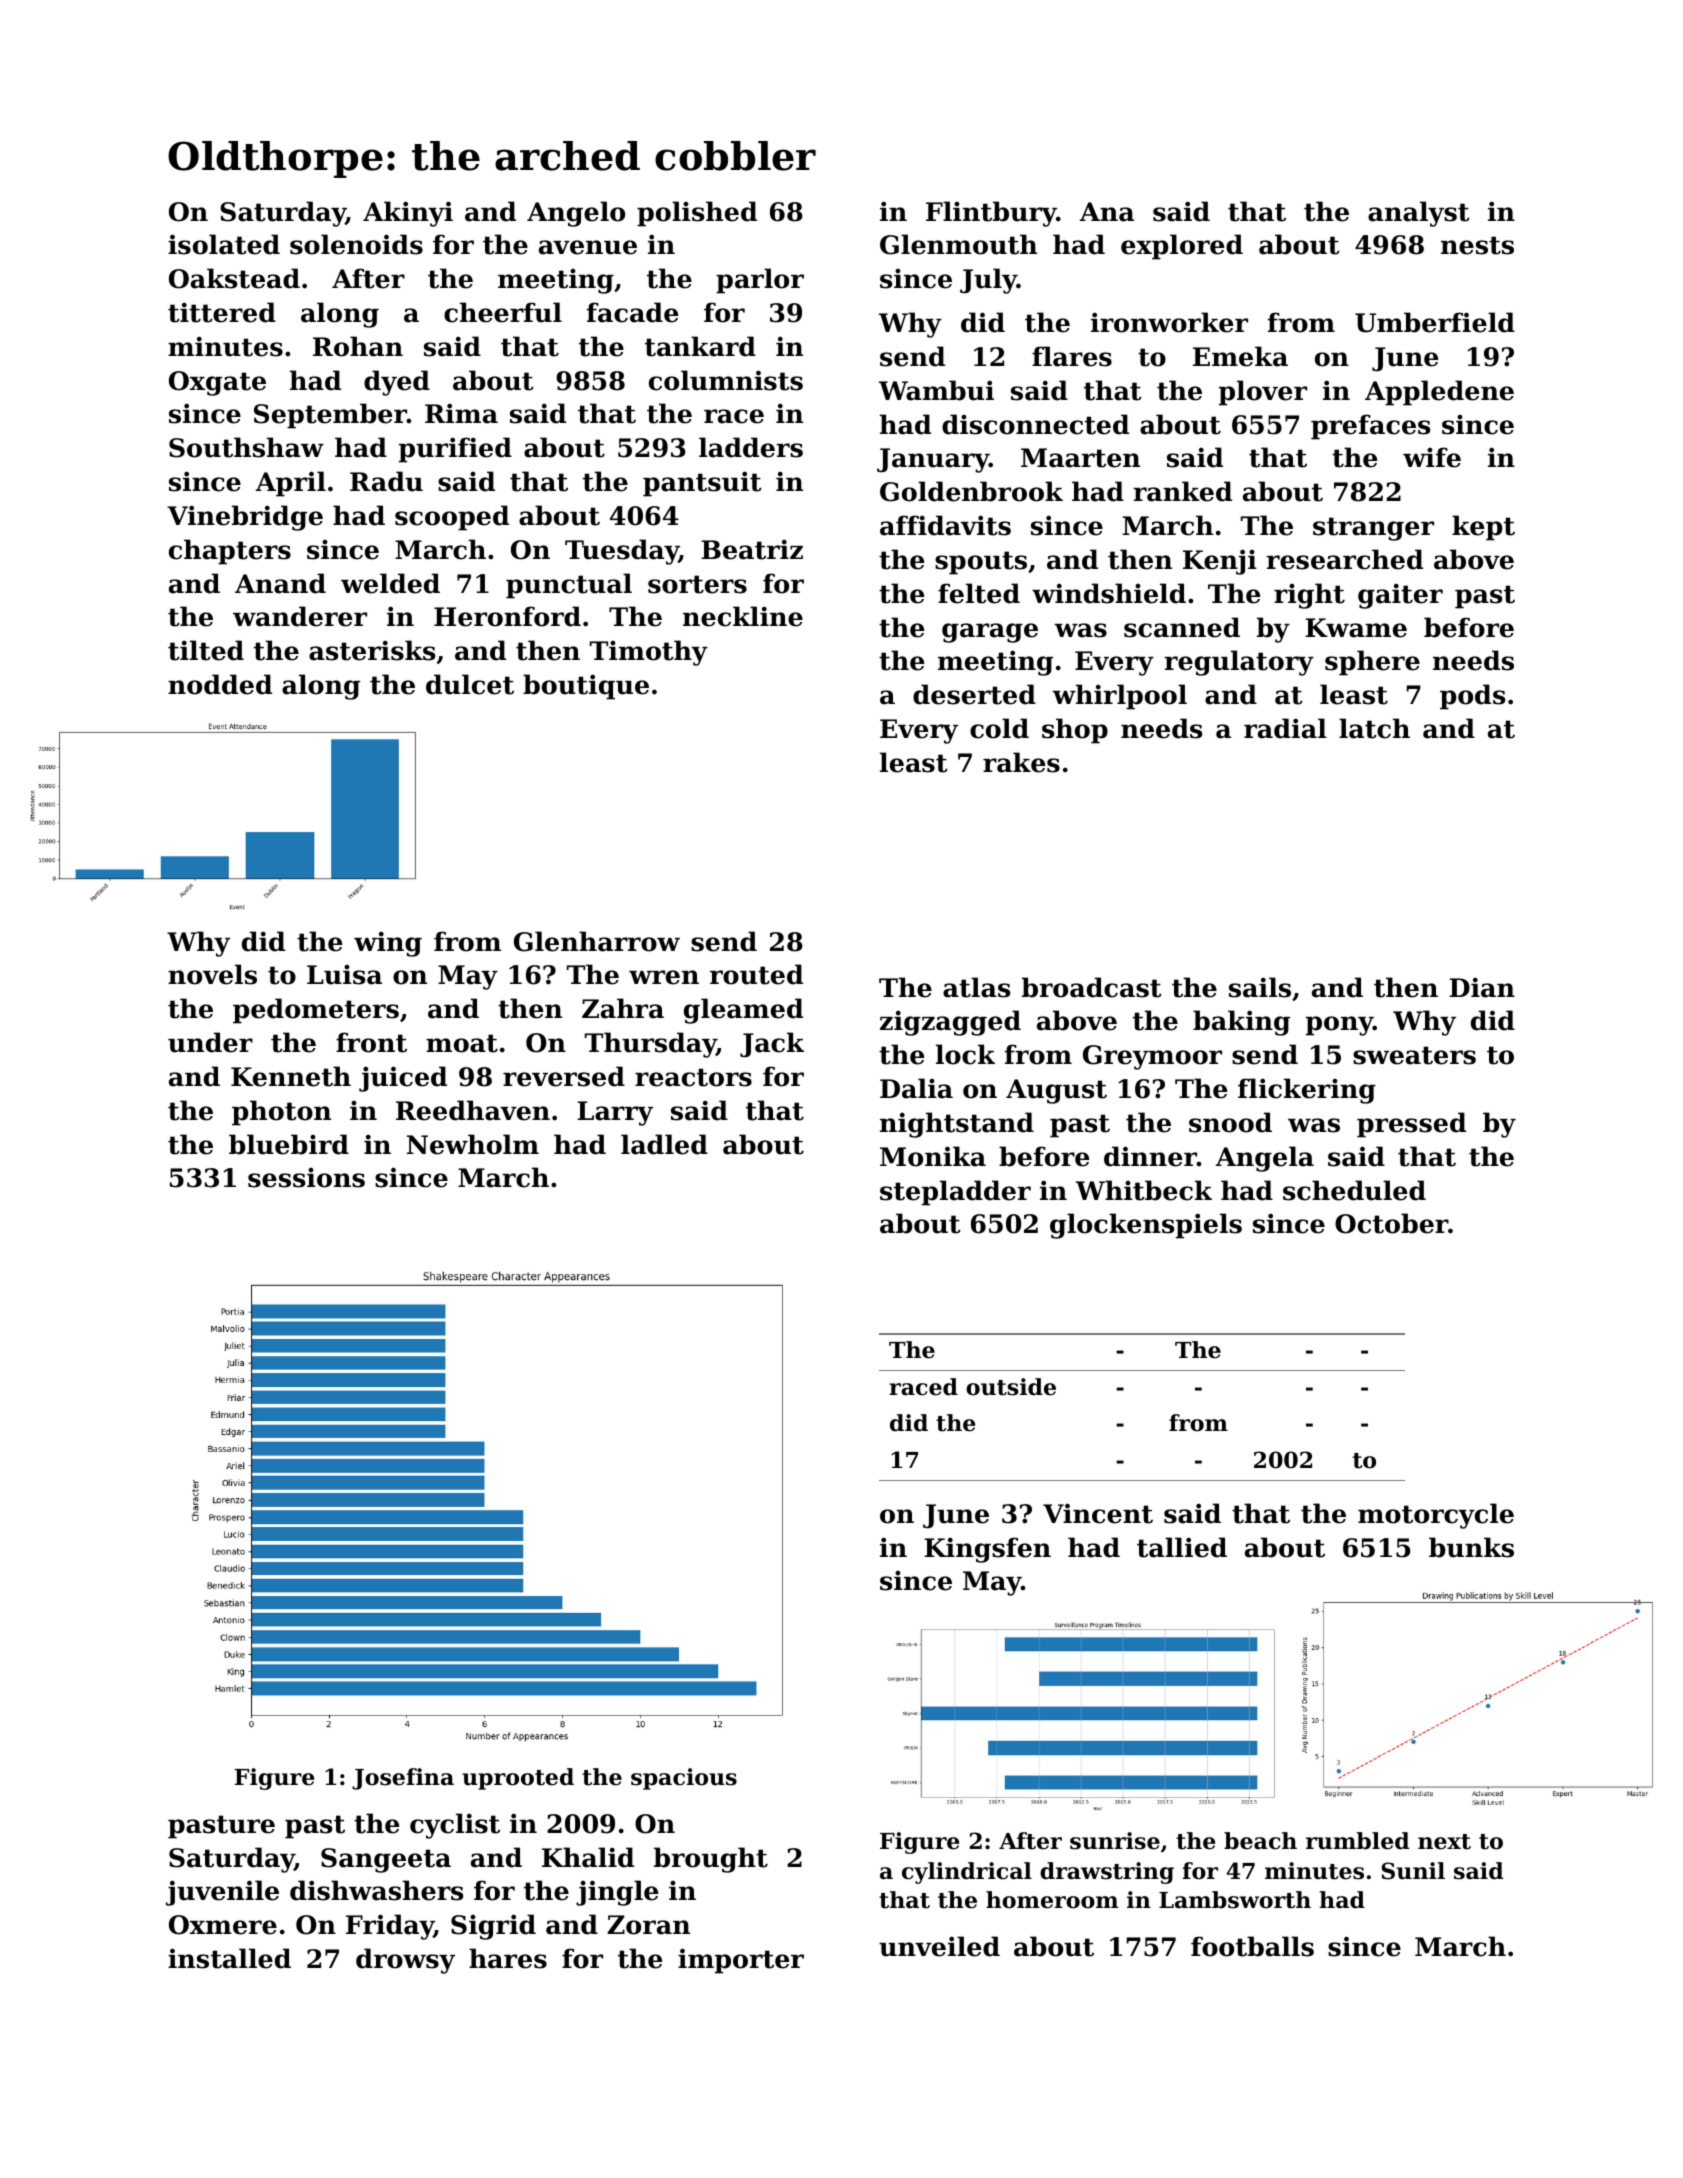 The width and height of the screenshot is (1683, 2178). Describe the element at coordinates (1419, 214) in the screenshot. I see `analyst` at that location.
